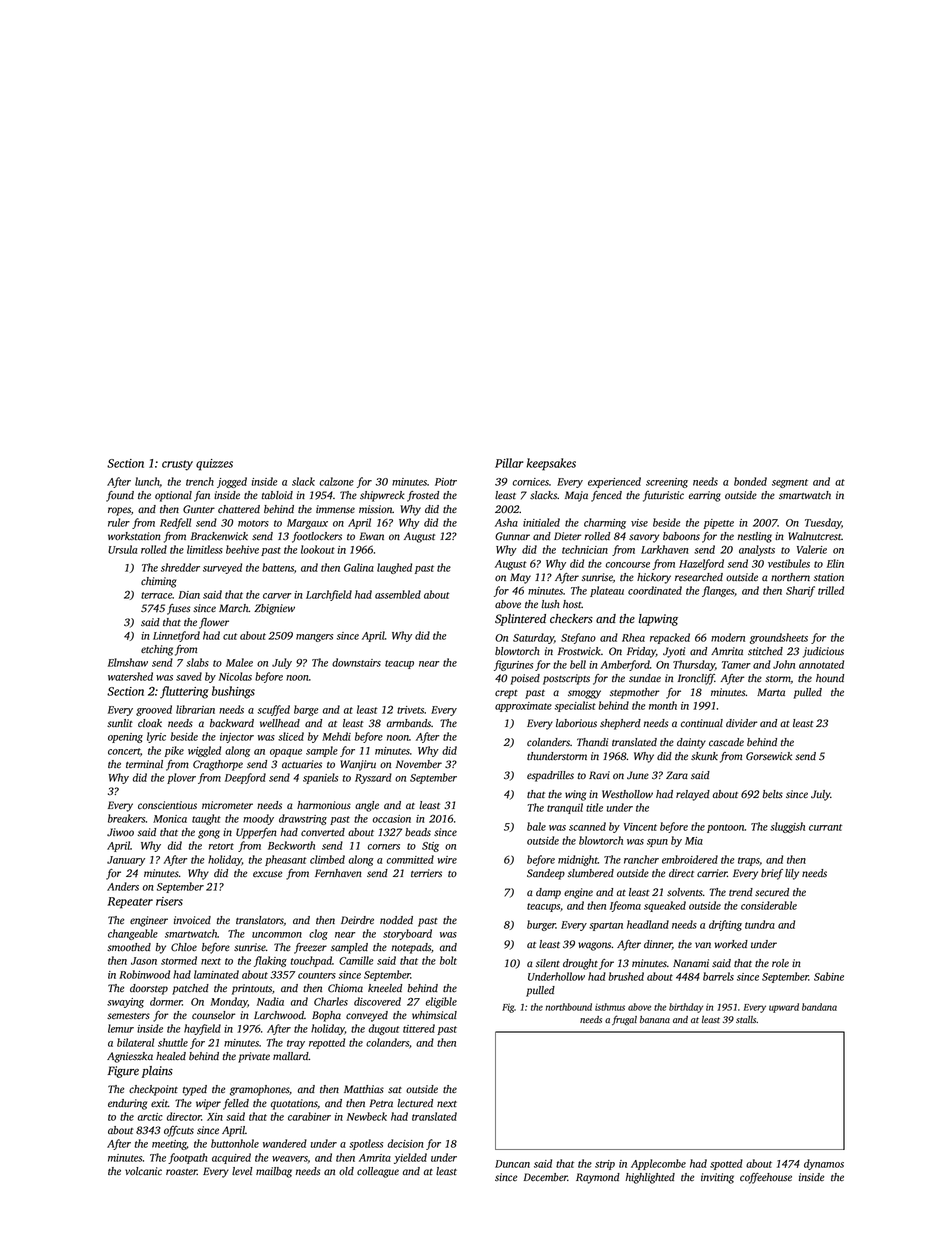  I want to click on Gorsewick, so click(769, 756).
